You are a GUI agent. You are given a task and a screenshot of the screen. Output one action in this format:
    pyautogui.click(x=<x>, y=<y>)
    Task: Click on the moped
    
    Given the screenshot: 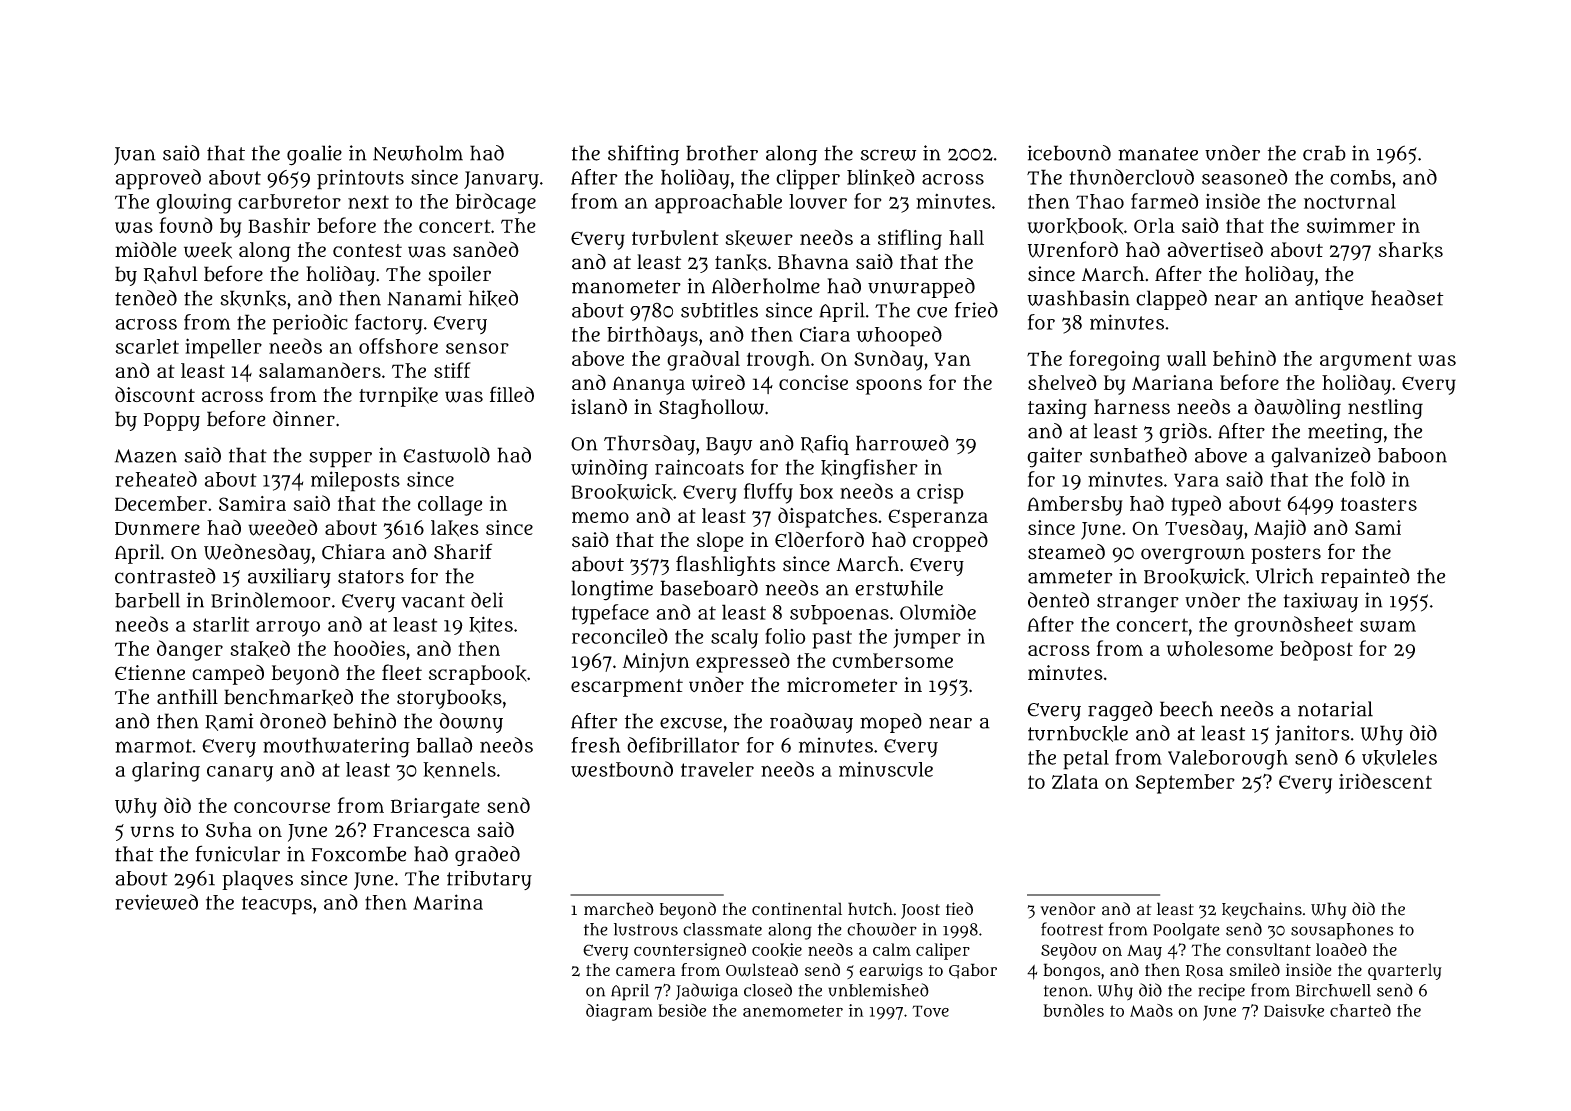 What is the action you would take?
    pyautogui.click(x=891, y=723)
